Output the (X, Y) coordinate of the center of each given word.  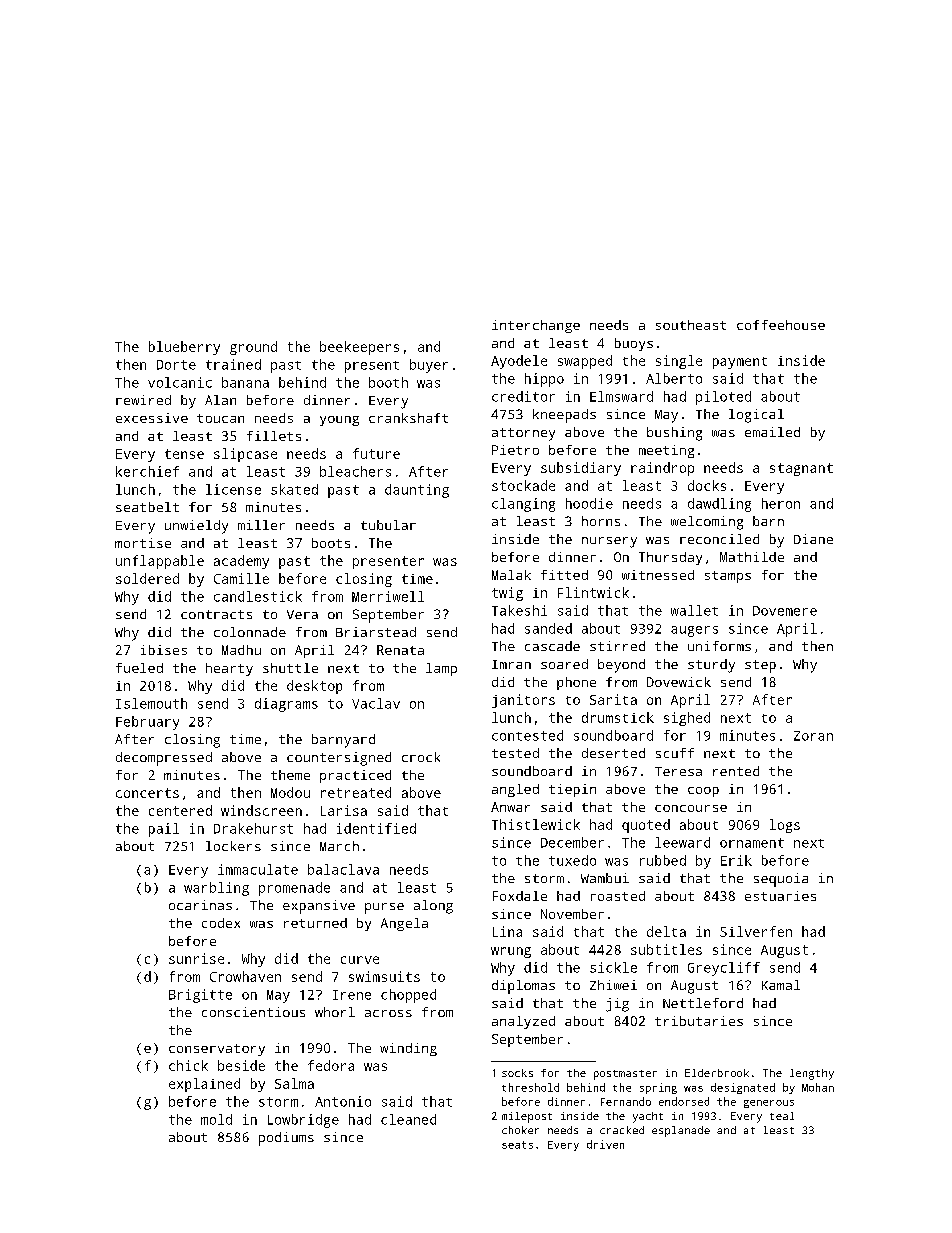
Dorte (176, 365)
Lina (507, 931)
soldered (147, 578)
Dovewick (679, 682)
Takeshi (519, 610)
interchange (536, 326)
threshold (530, 1087)
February (147, 723)
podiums (286, 1139)
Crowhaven (245, 976)
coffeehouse (781, 325)
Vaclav (376, 703)
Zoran (813, 736)
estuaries (780, 896)
